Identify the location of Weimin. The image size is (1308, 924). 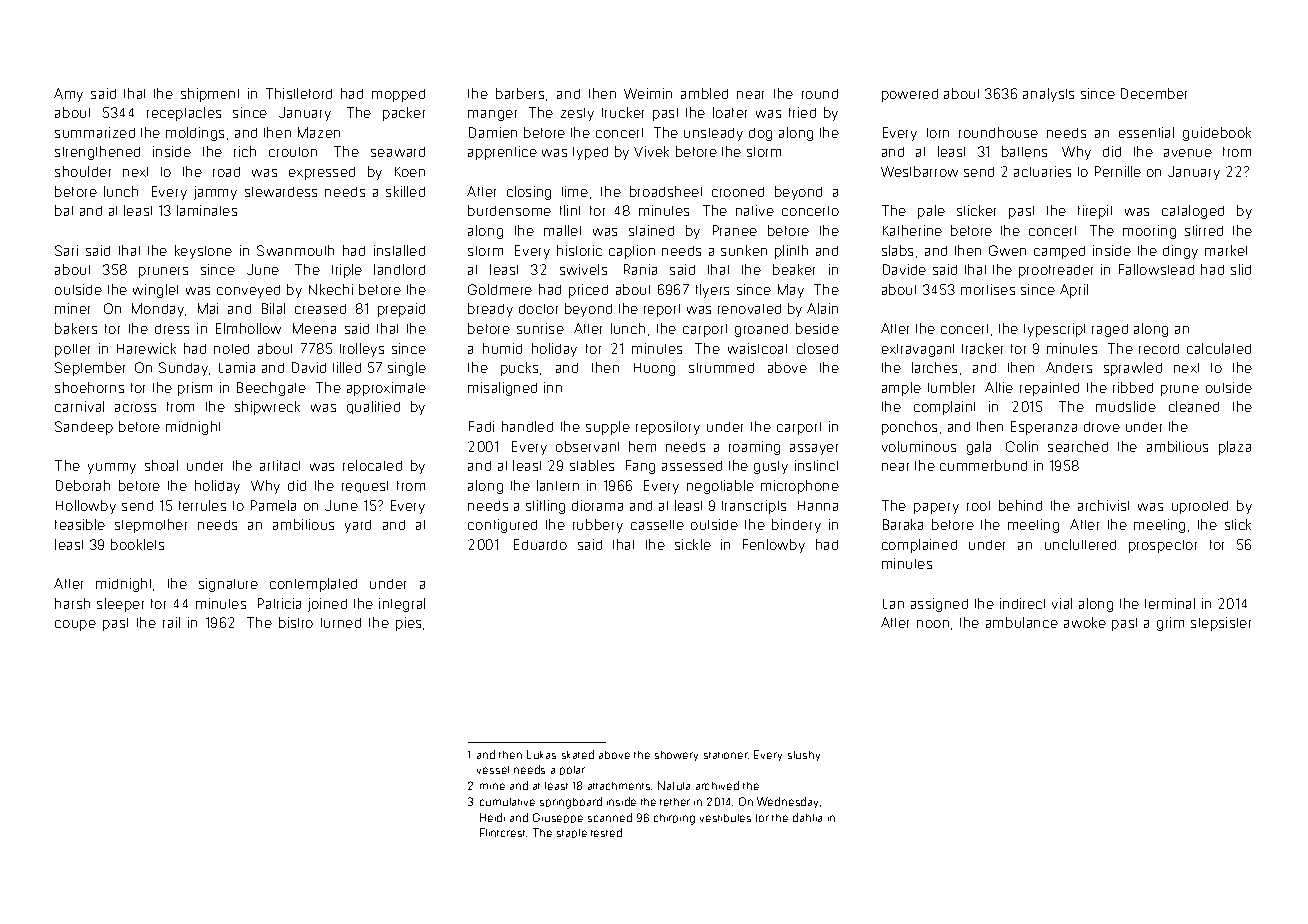
(648, 93).
